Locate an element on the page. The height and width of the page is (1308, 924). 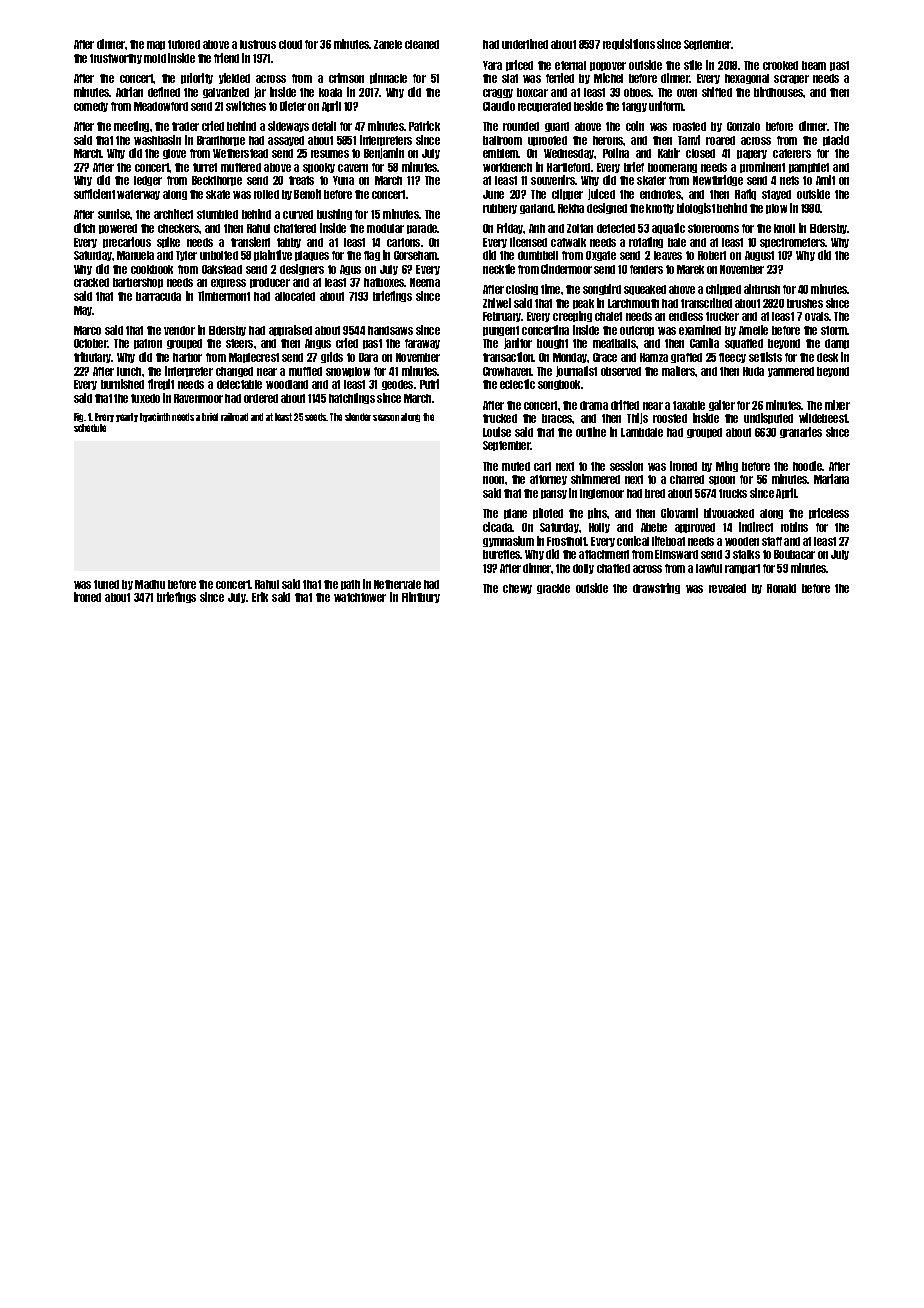
August is located at coordinates (759, 256).
